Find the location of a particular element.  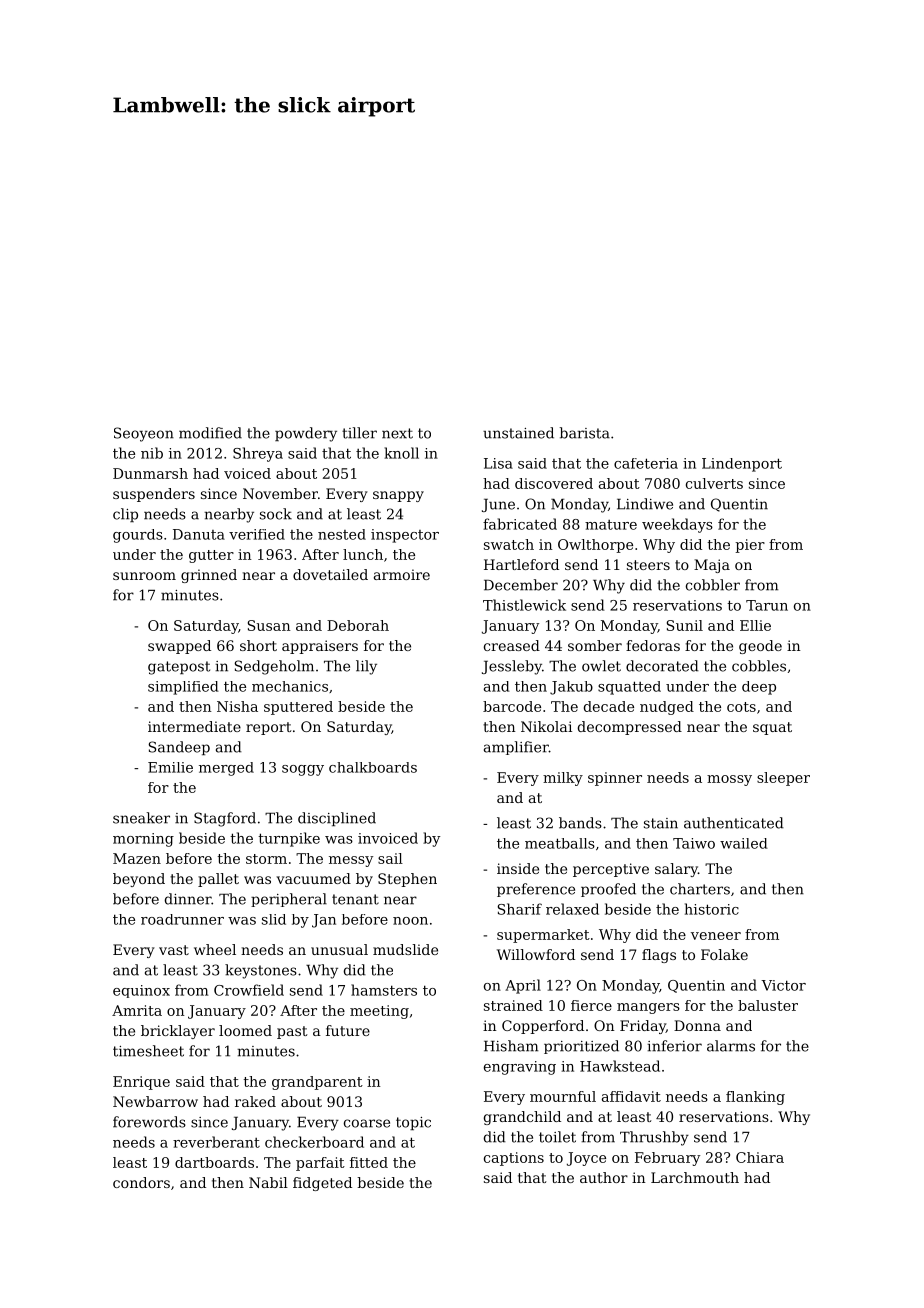

barista is located at coordinates (585, 433).
